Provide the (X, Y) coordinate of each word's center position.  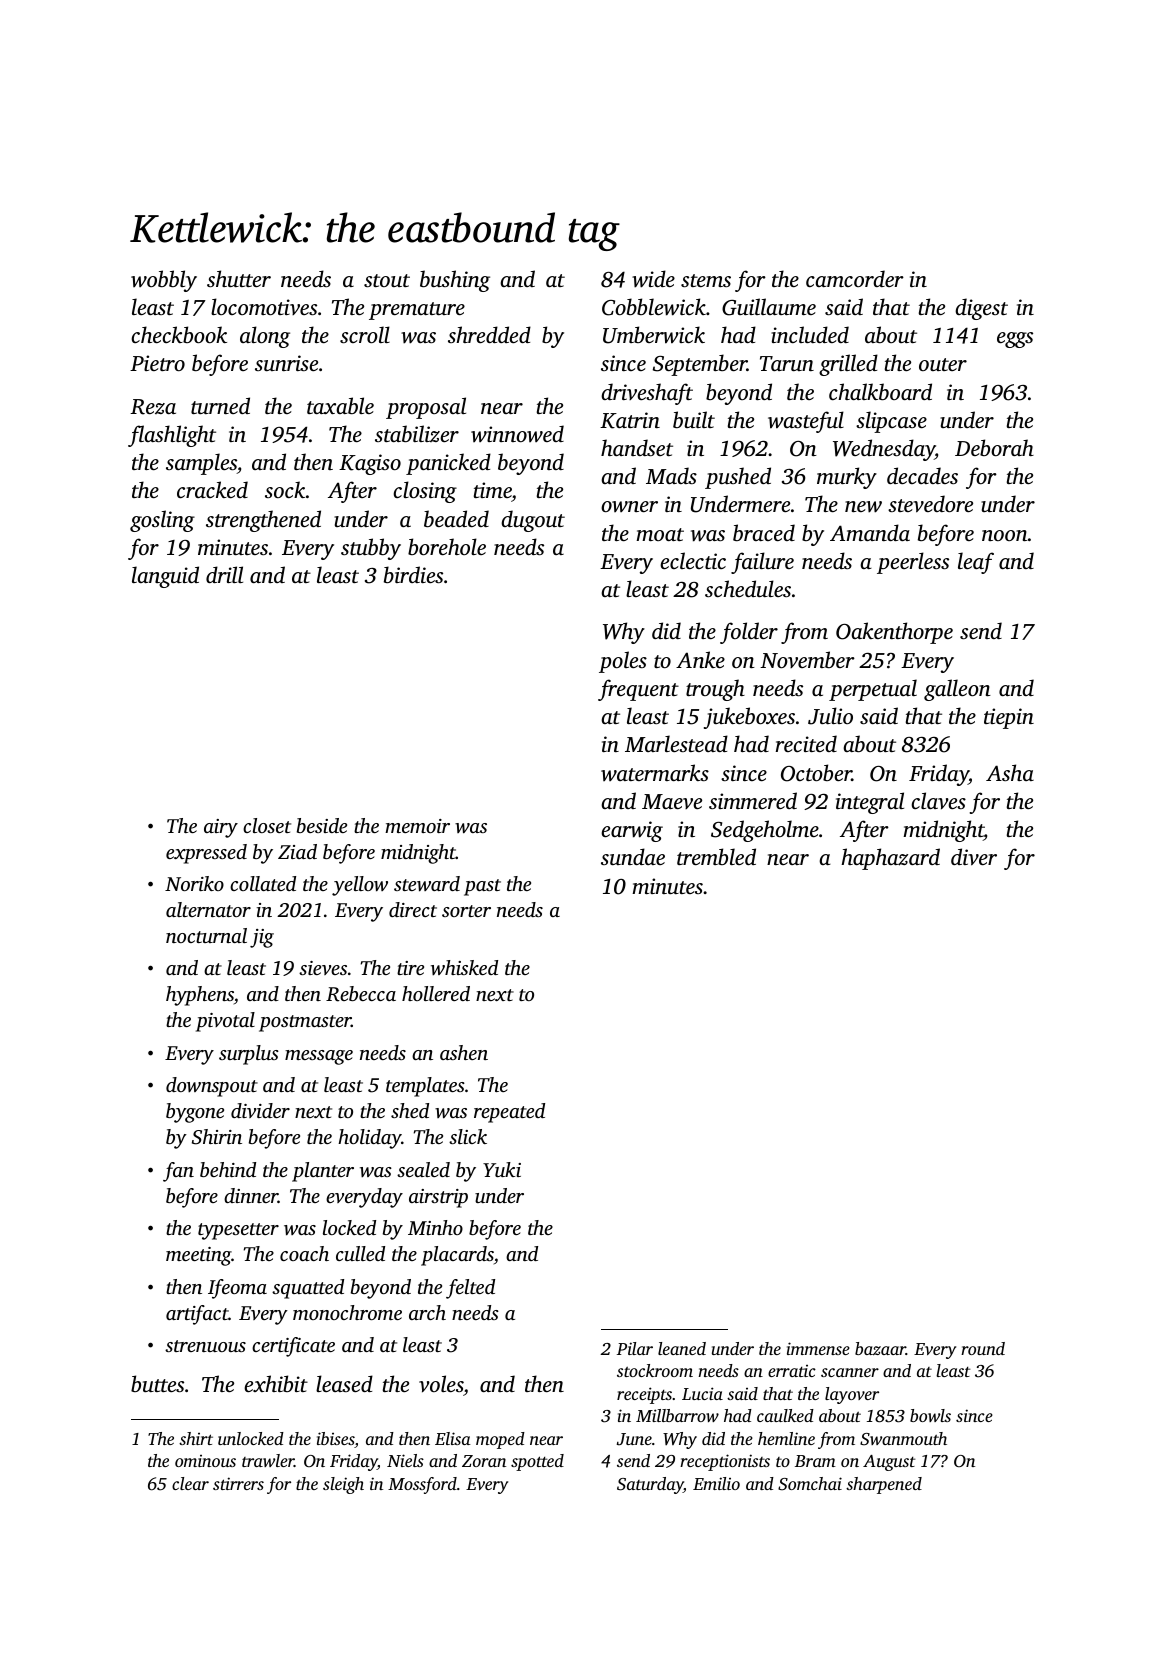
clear (190, 1483)
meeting (198, 1256)
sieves (323, 968)
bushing (455, 281)
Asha (1010, 772)
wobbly (164, 281)
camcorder (855, 278)
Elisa (453, 1438)
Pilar (635, 1348)
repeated (509, 1113)
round (983, 1348)
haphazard (890, 859)
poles (623, 662)
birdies (413, 574)
